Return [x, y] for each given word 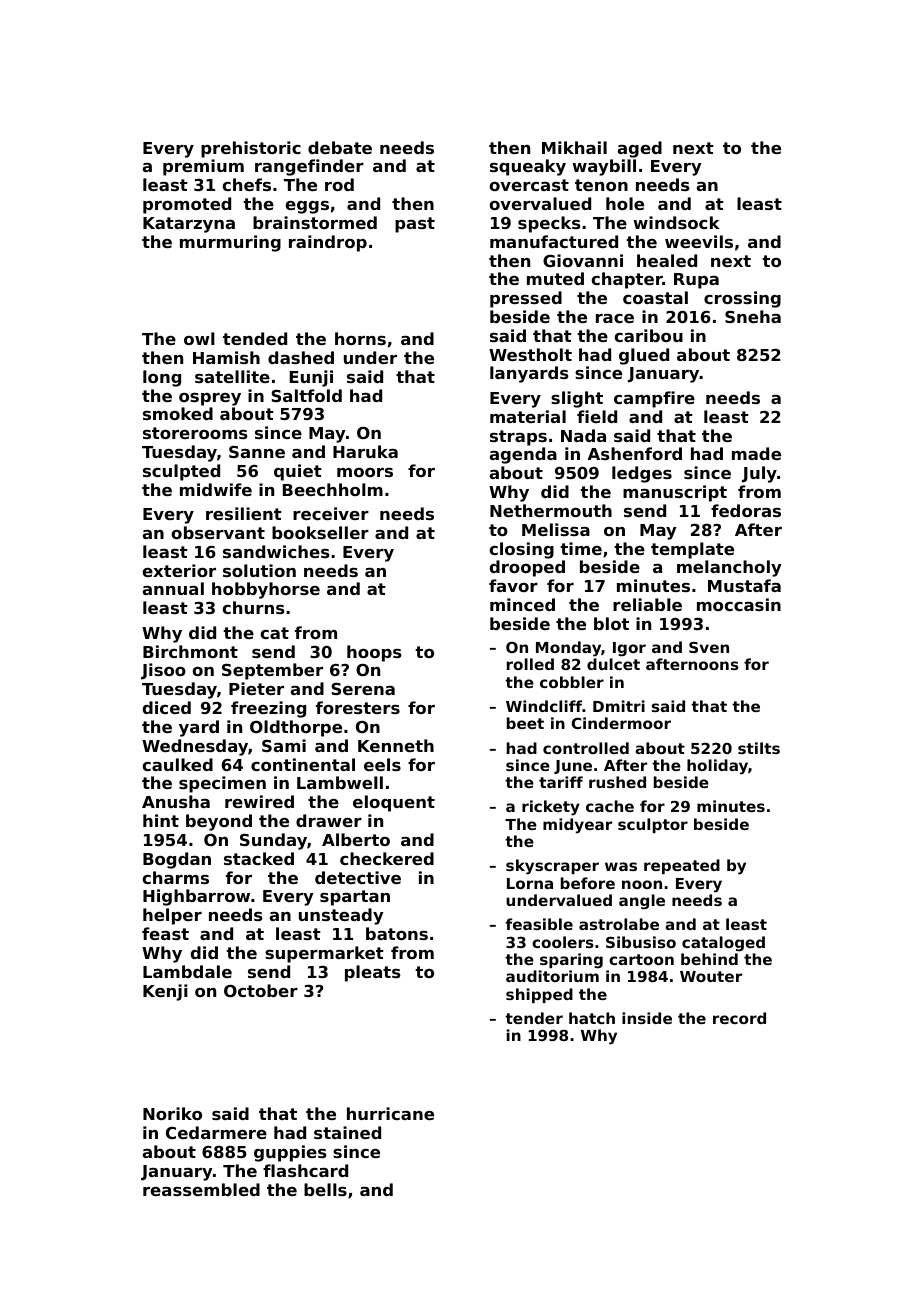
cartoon [641, 959]
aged [640, 149]
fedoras [746, 510]
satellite [232, 376]
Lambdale [187, 971]
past [415, 225]
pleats [373, 973]
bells [325, 1189]
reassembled [201, 1189]
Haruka [365, 451]
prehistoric [251, 149]
